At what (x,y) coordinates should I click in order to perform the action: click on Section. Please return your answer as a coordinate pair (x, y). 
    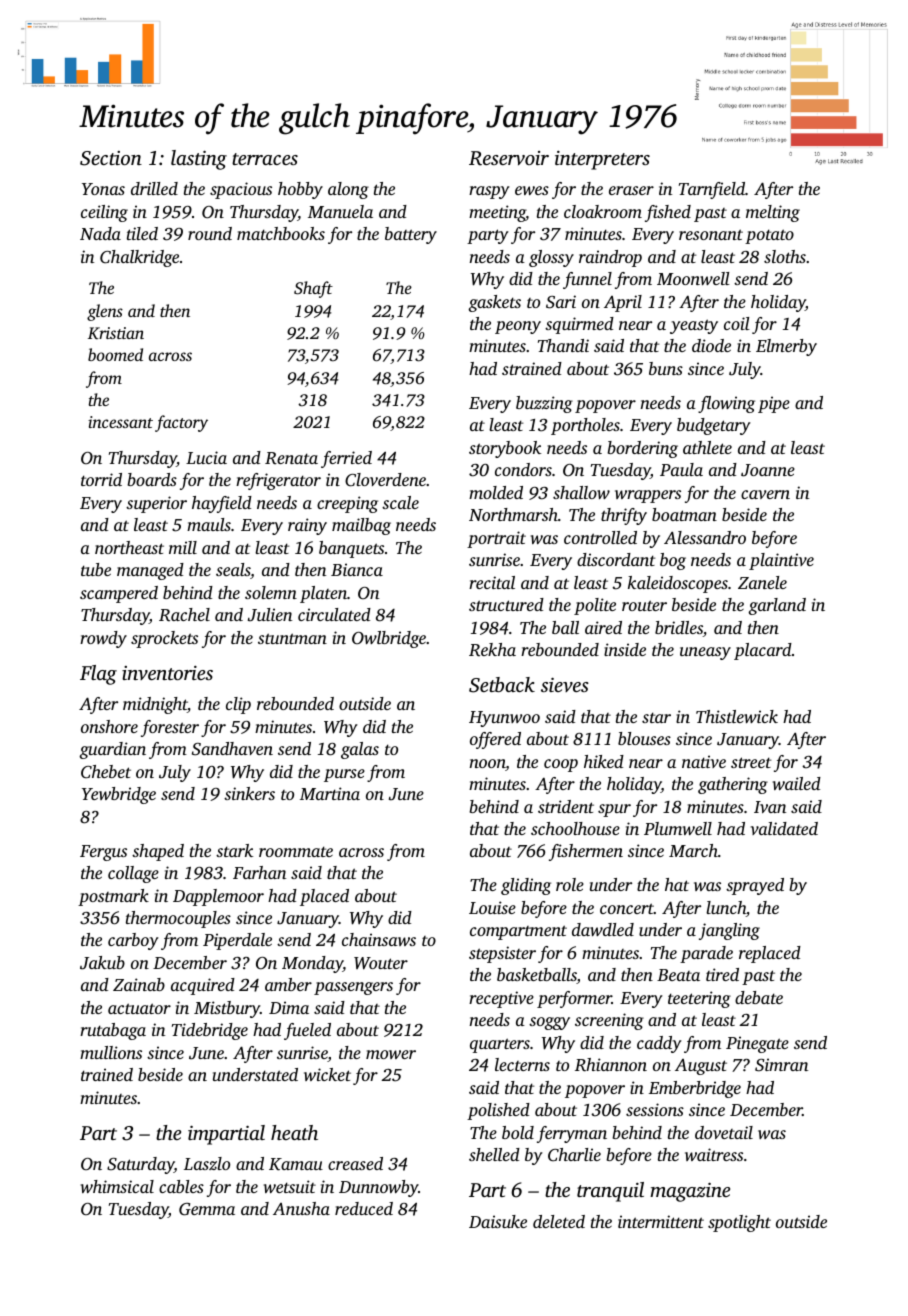
    Looking at the image, I should click on (111, 158).
